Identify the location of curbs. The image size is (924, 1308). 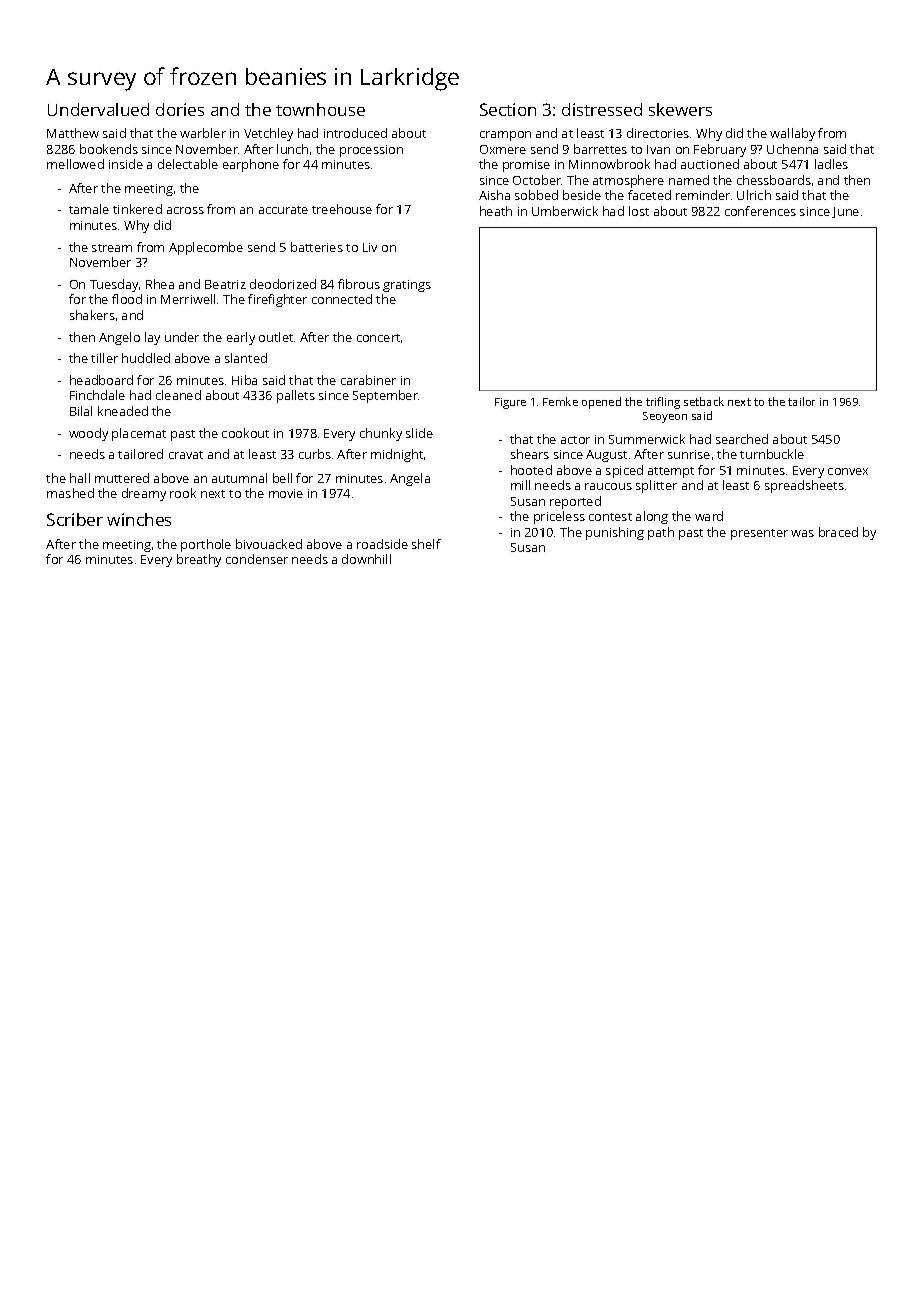
(315, 454).
